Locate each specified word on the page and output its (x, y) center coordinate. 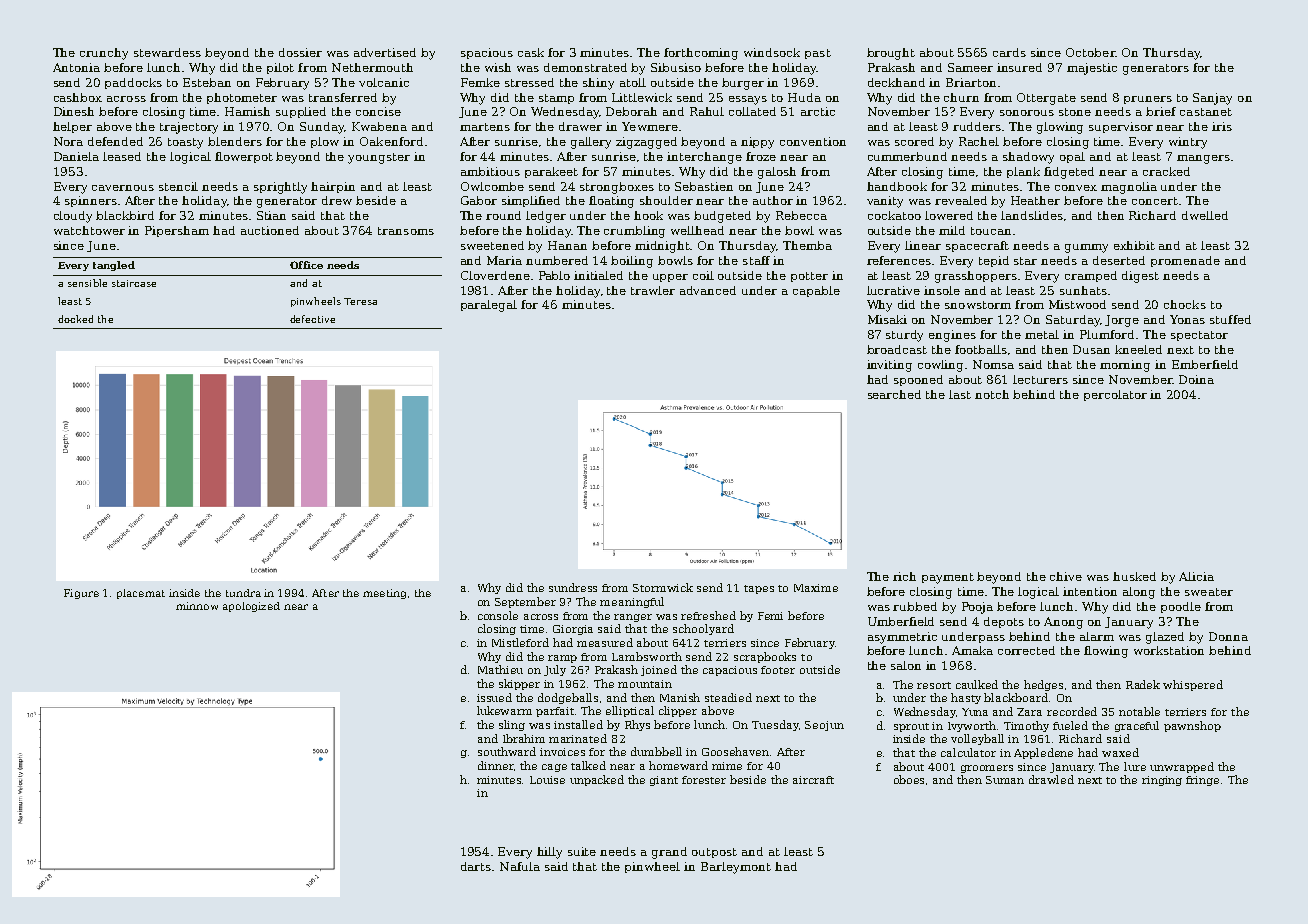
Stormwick (663, 587)
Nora (68, 141)
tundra (243, 593)
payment (948, 578)
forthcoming (701, 54)
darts (476, 866)
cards (1009, 52)
